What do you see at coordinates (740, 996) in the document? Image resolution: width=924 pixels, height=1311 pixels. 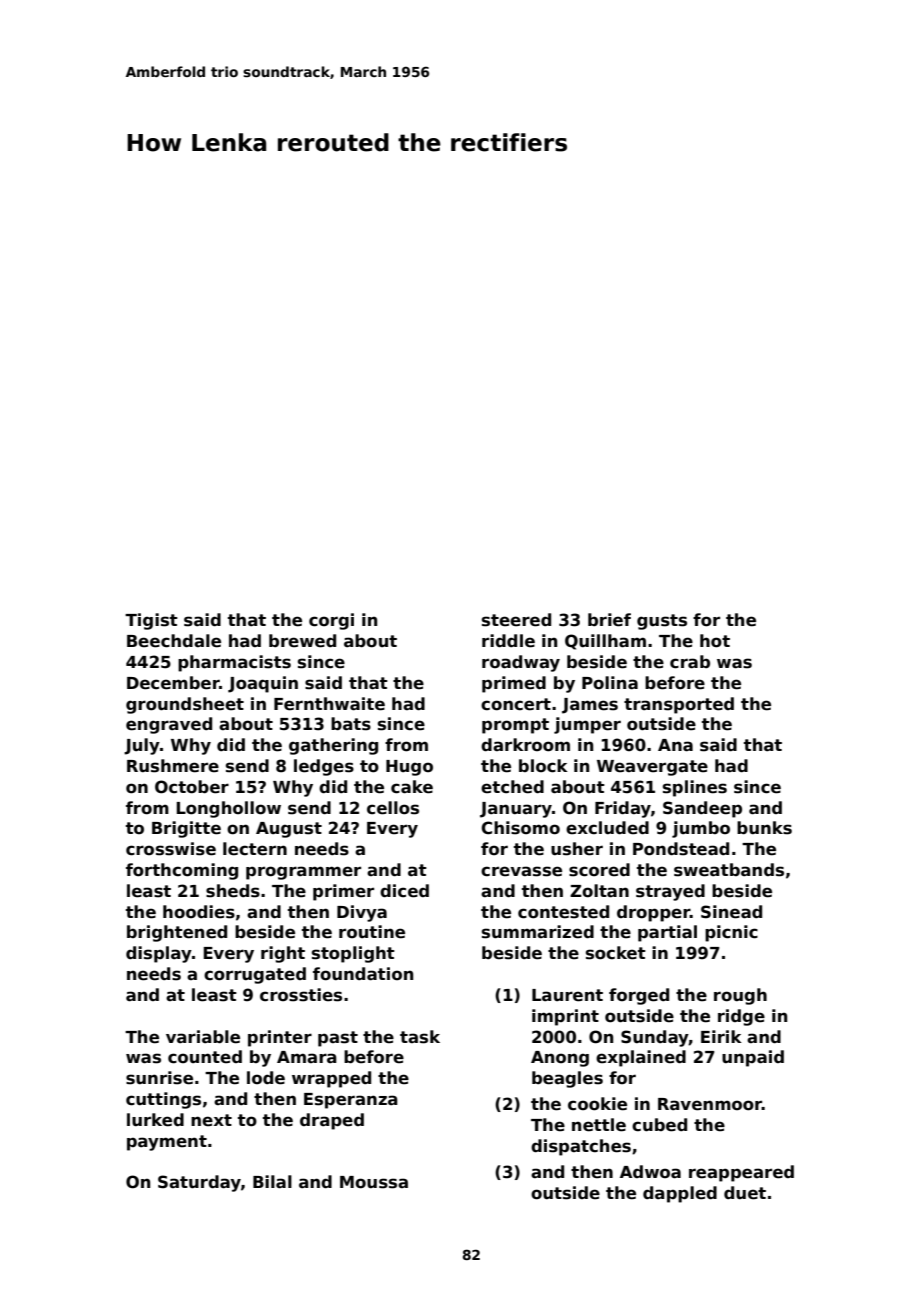 I see `rough` at bounding box center [740, 996].
